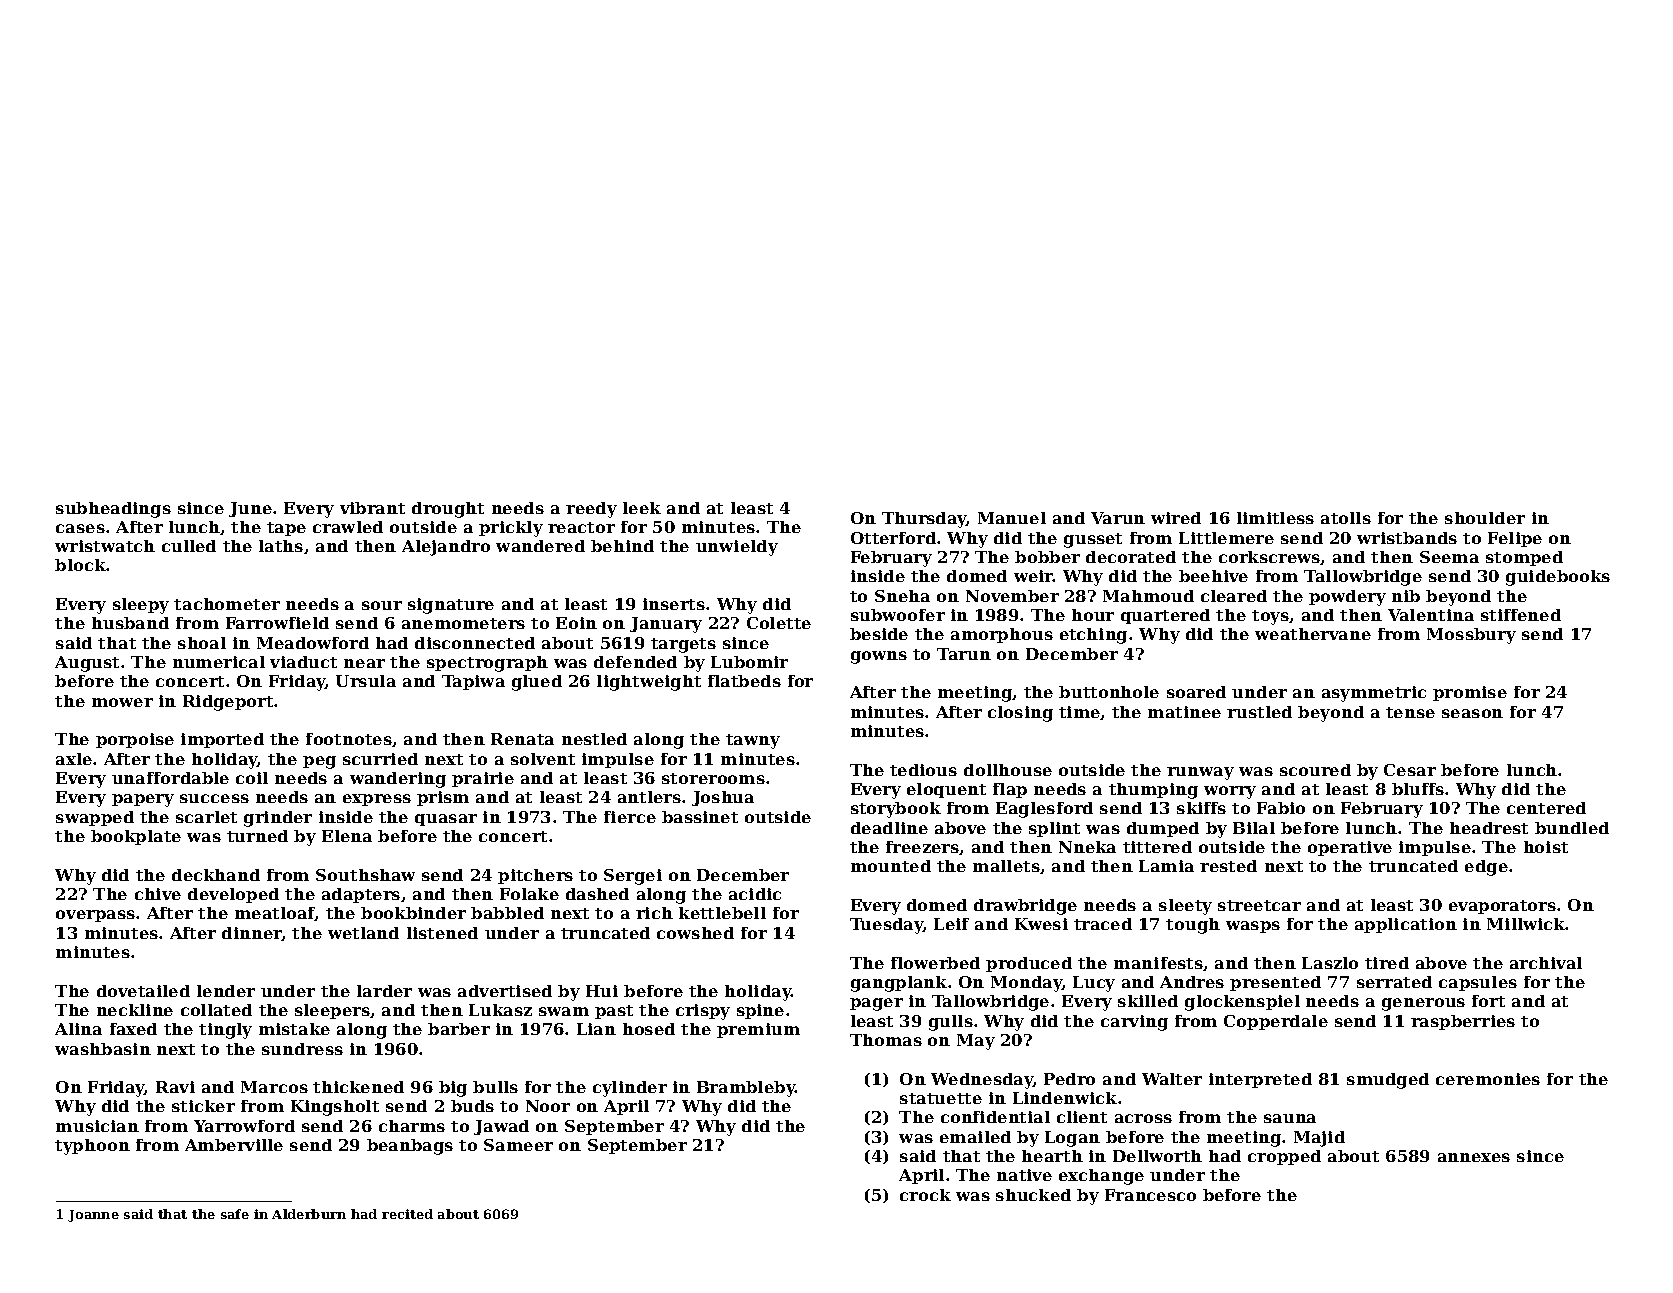 This screenshot has height=1293, width=1673. What do you see at coordinates (876, 1004) in the screenshot?
I see `pager` at bounding box center [876, 1004].
